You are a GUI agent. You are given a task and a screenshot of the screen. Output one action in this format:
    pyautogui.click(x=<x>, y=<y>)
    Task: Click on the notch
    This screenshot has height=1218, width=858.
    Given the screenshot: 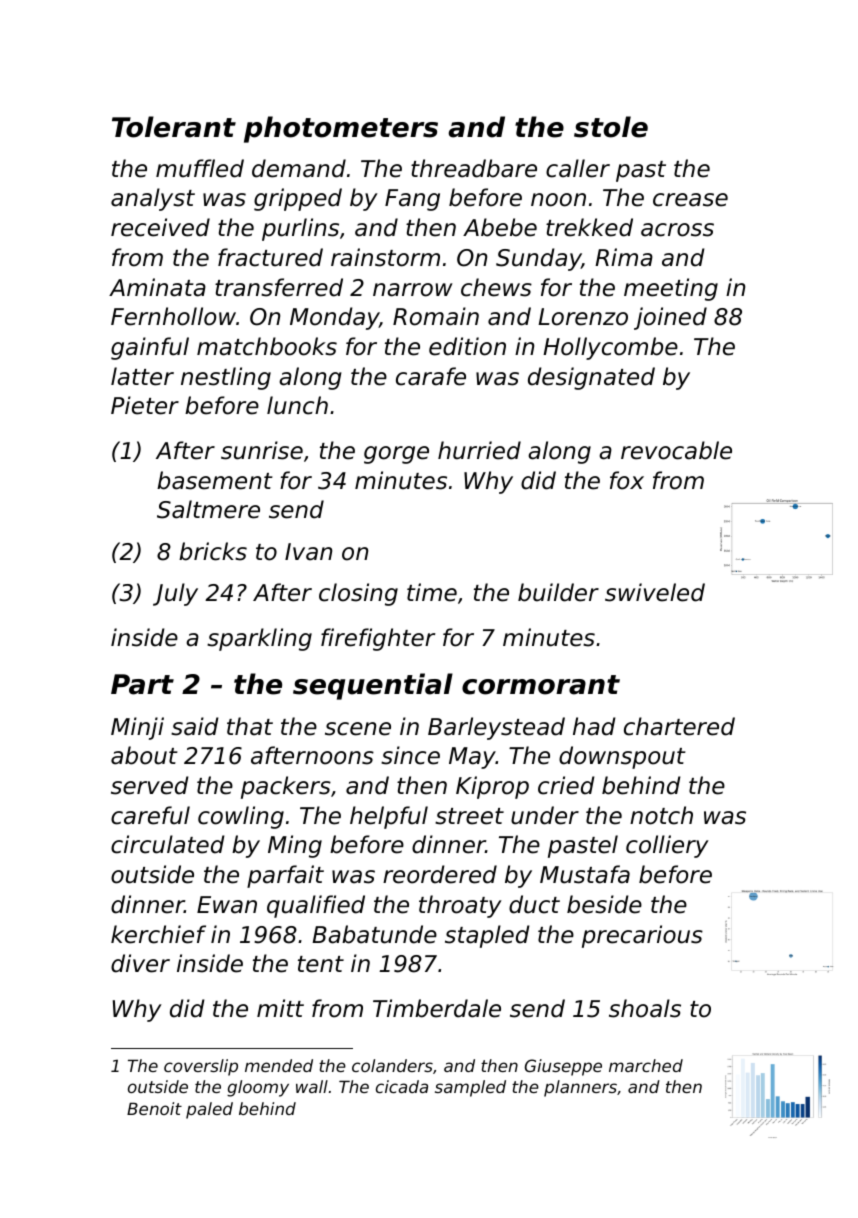 What is the action you would take?
    pyautogui.click(x=661, y=815)
